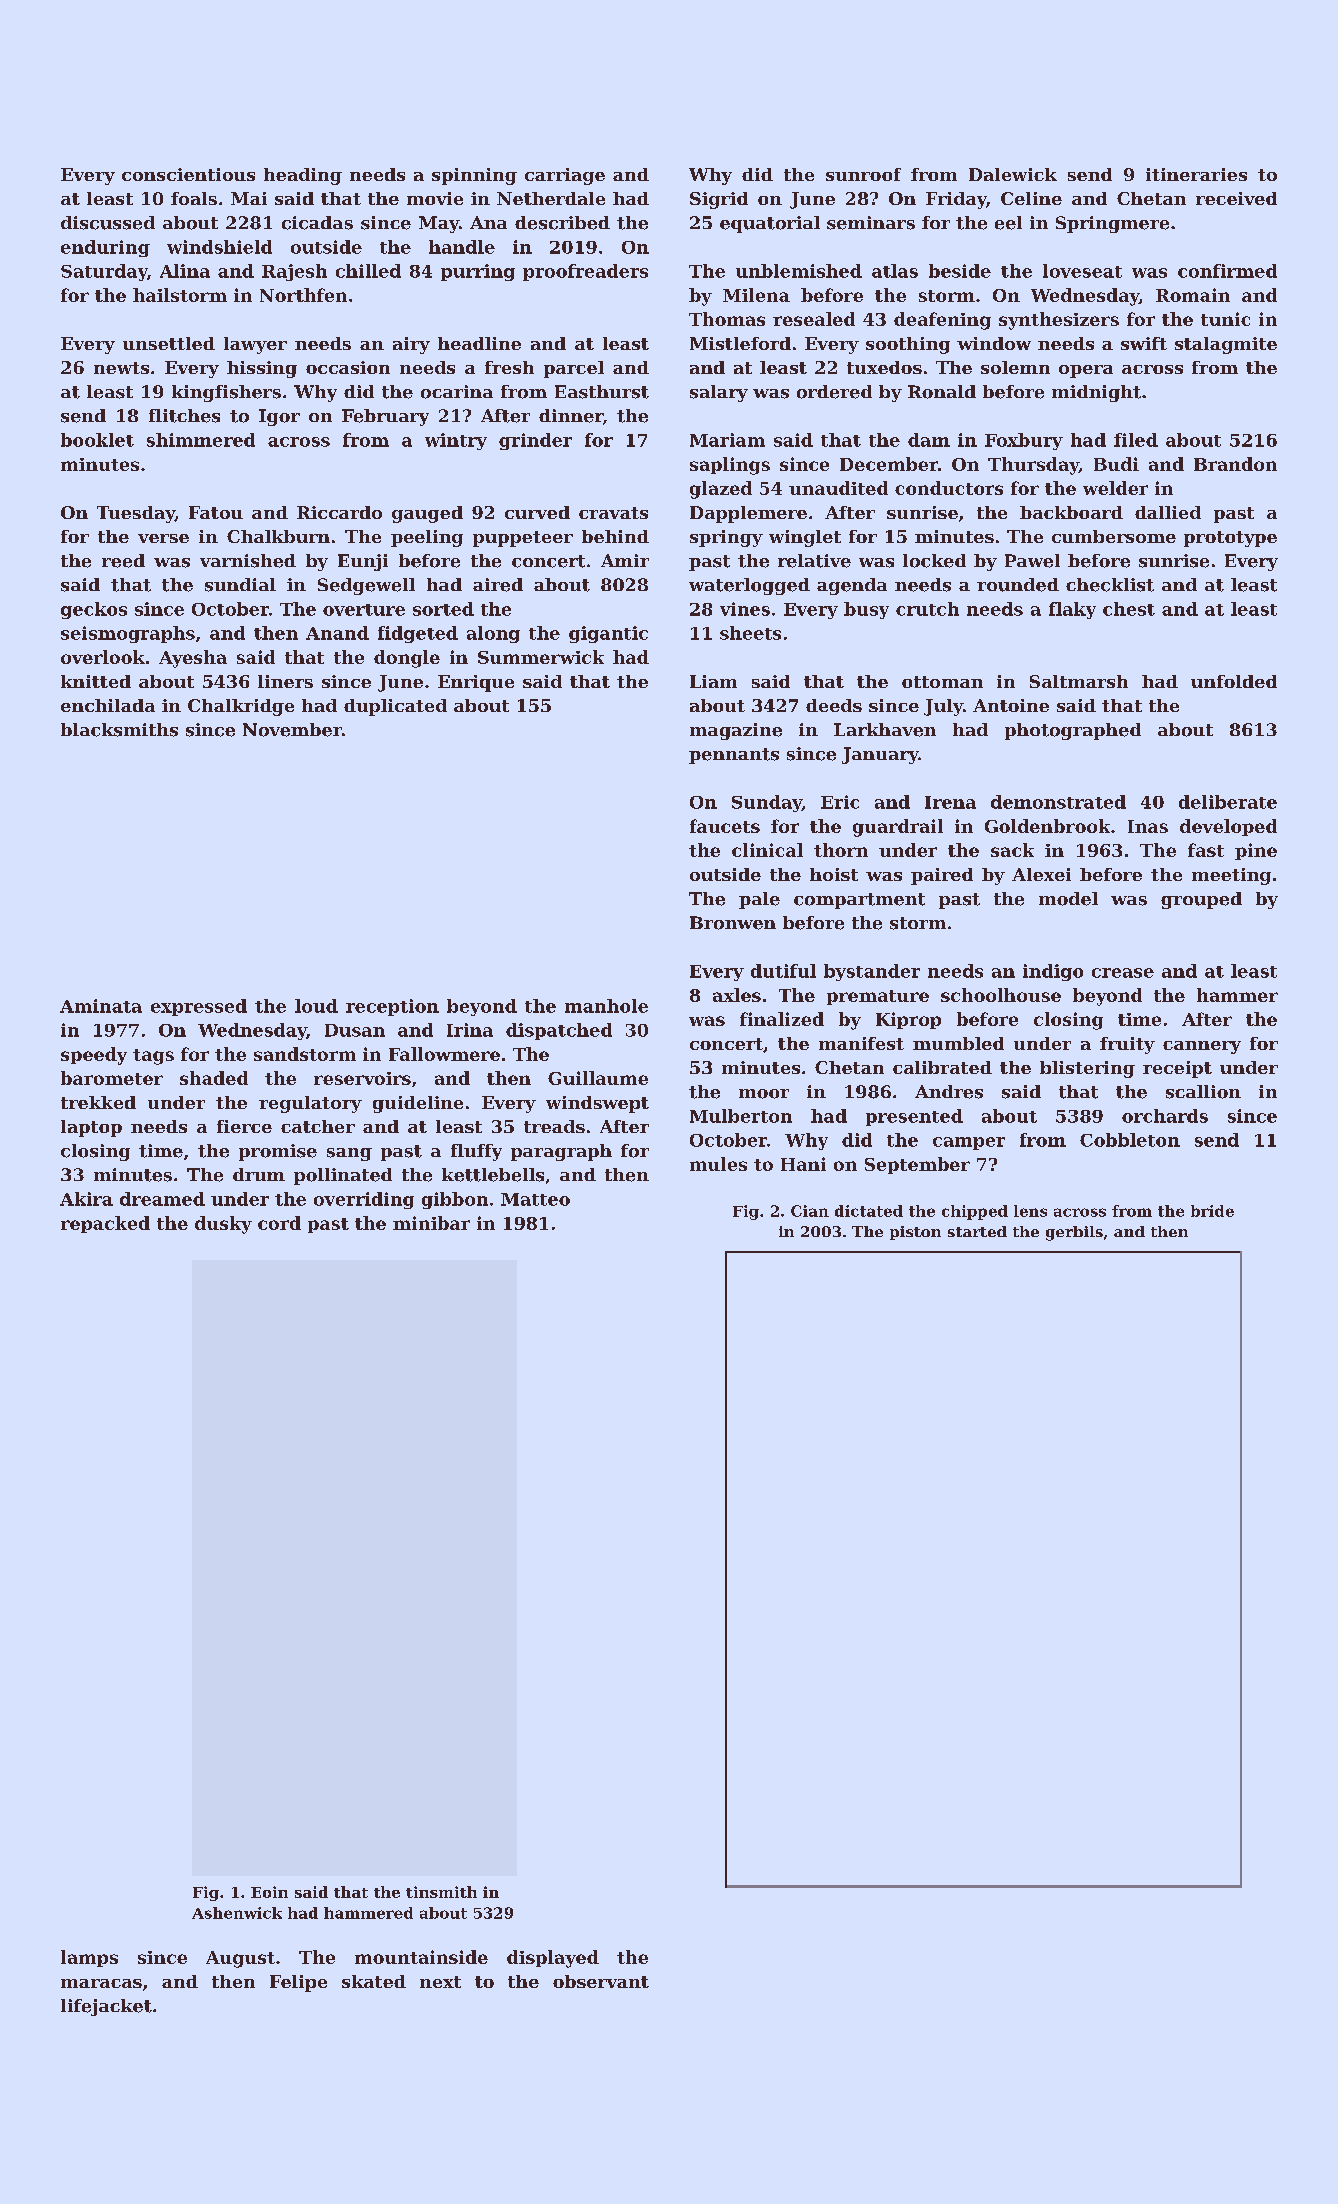 This screenshot has height=2204, width=1338. I want to click on tinsmith, so click(441, 1892).
